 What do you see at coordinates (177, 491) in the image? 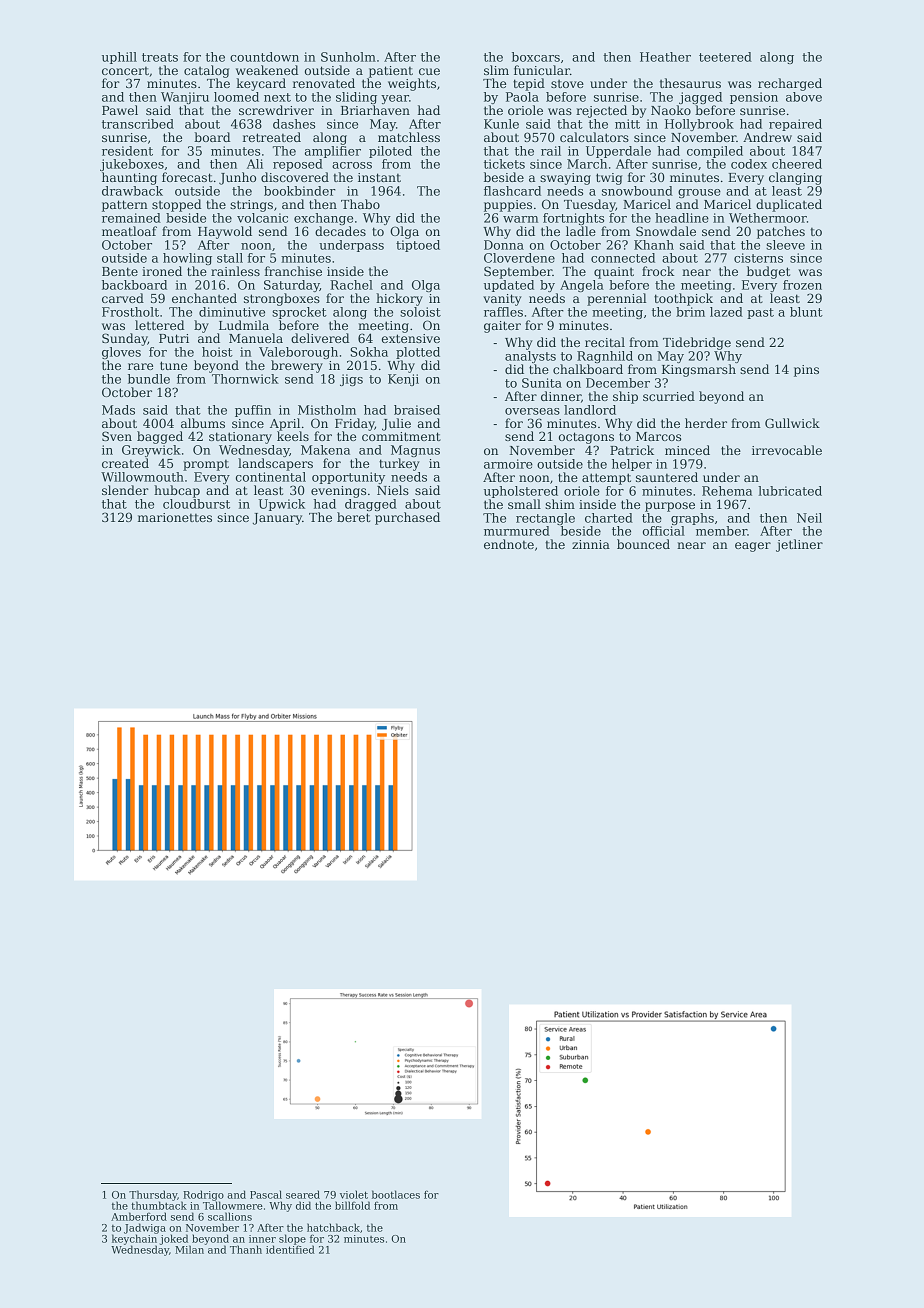
I see `hubcap` at bounding box center [177, 491].
